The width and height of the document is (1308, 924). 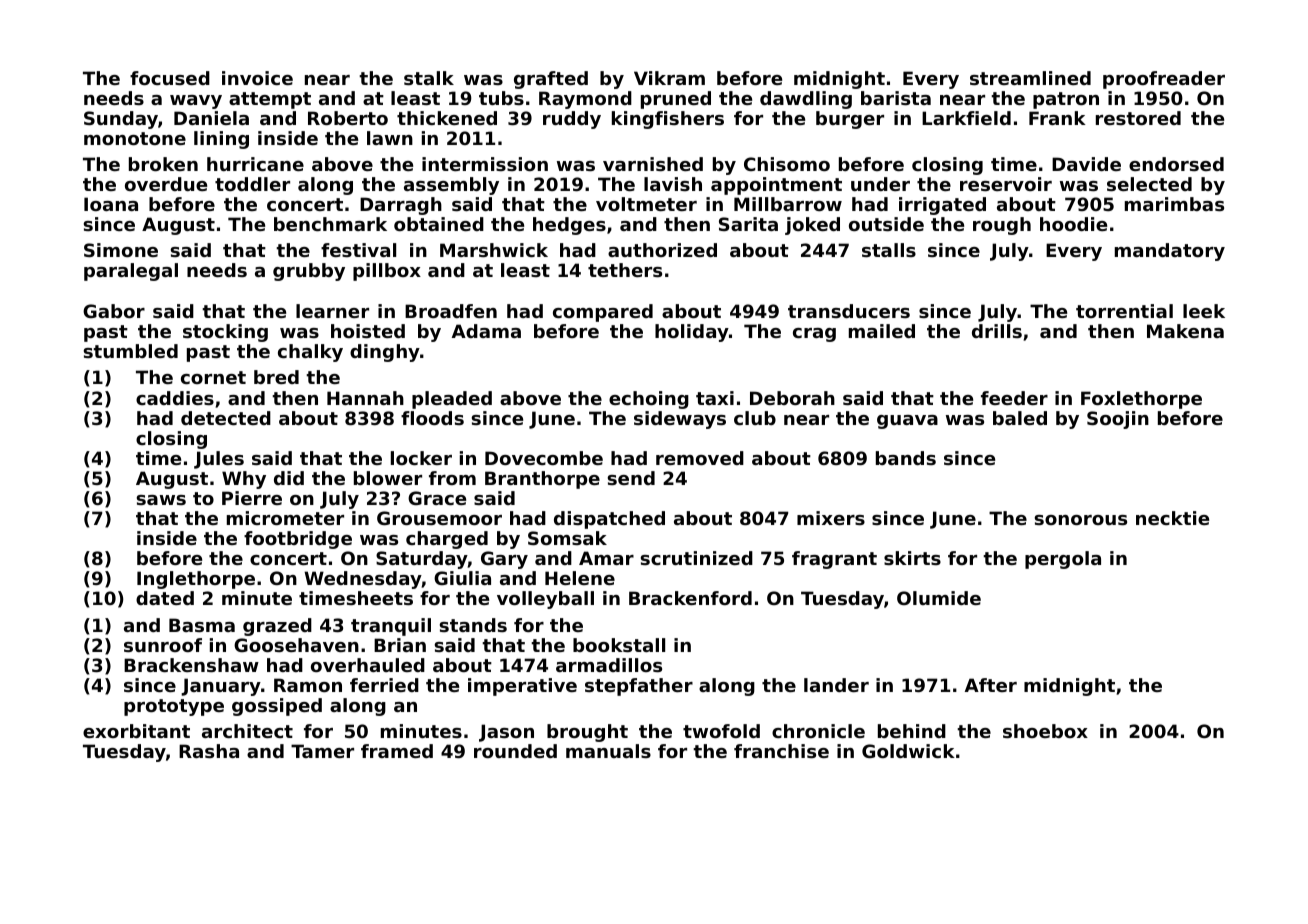 What do you see at coordinates (170, 78) in the document?
I see `focused` at bounding box center [170, 78].
